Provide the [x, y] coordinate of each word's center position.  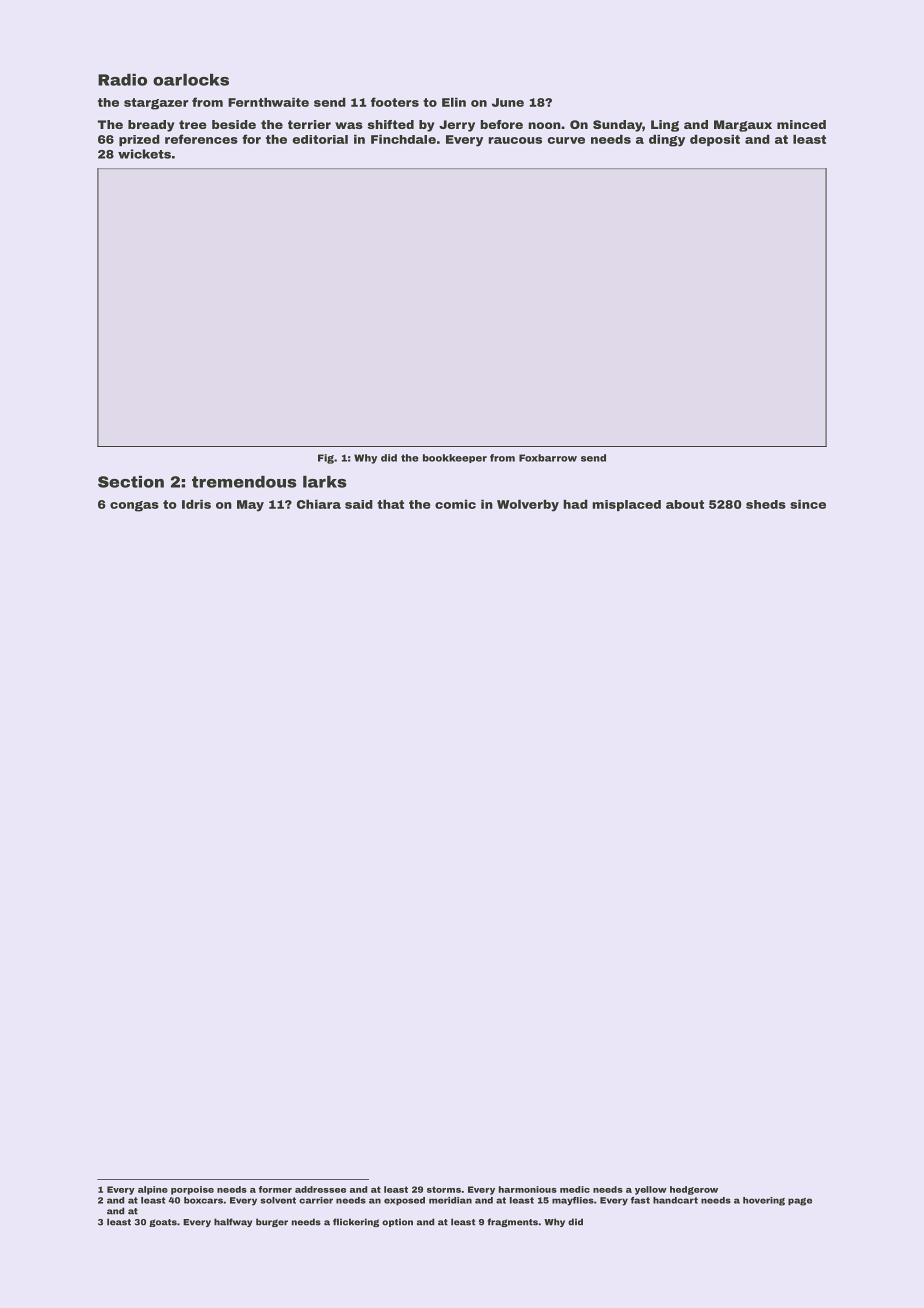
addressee [320, 1189]
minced [801, 124]
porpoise [192, 1190]
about [685, 504]
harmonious [528, 1189]
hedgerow [694, 1190]
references [201, 139]
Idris [196, 504]
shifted [391, 124]
